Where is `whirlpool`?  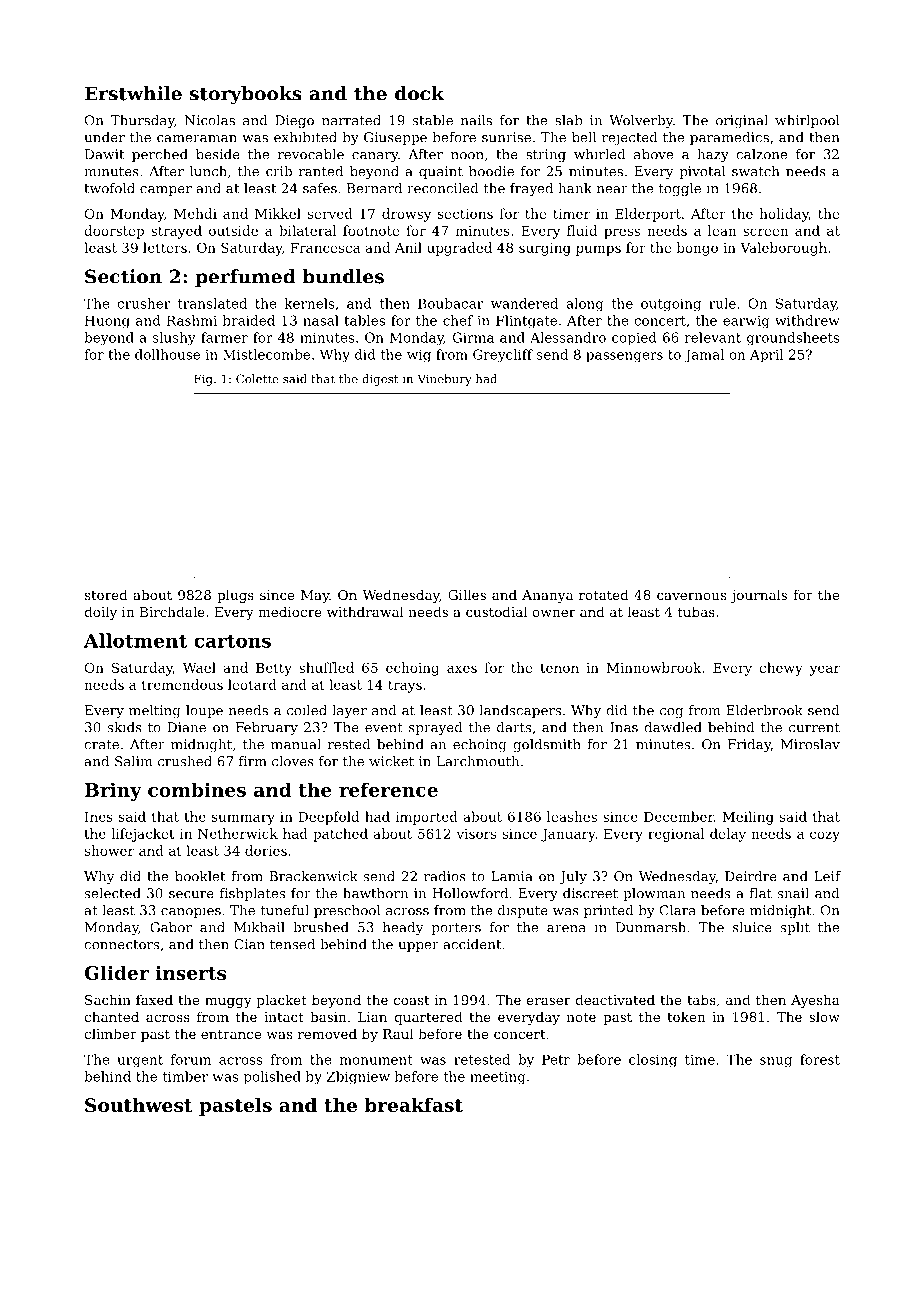
whirlpool is located at coordinates (807, 121).
